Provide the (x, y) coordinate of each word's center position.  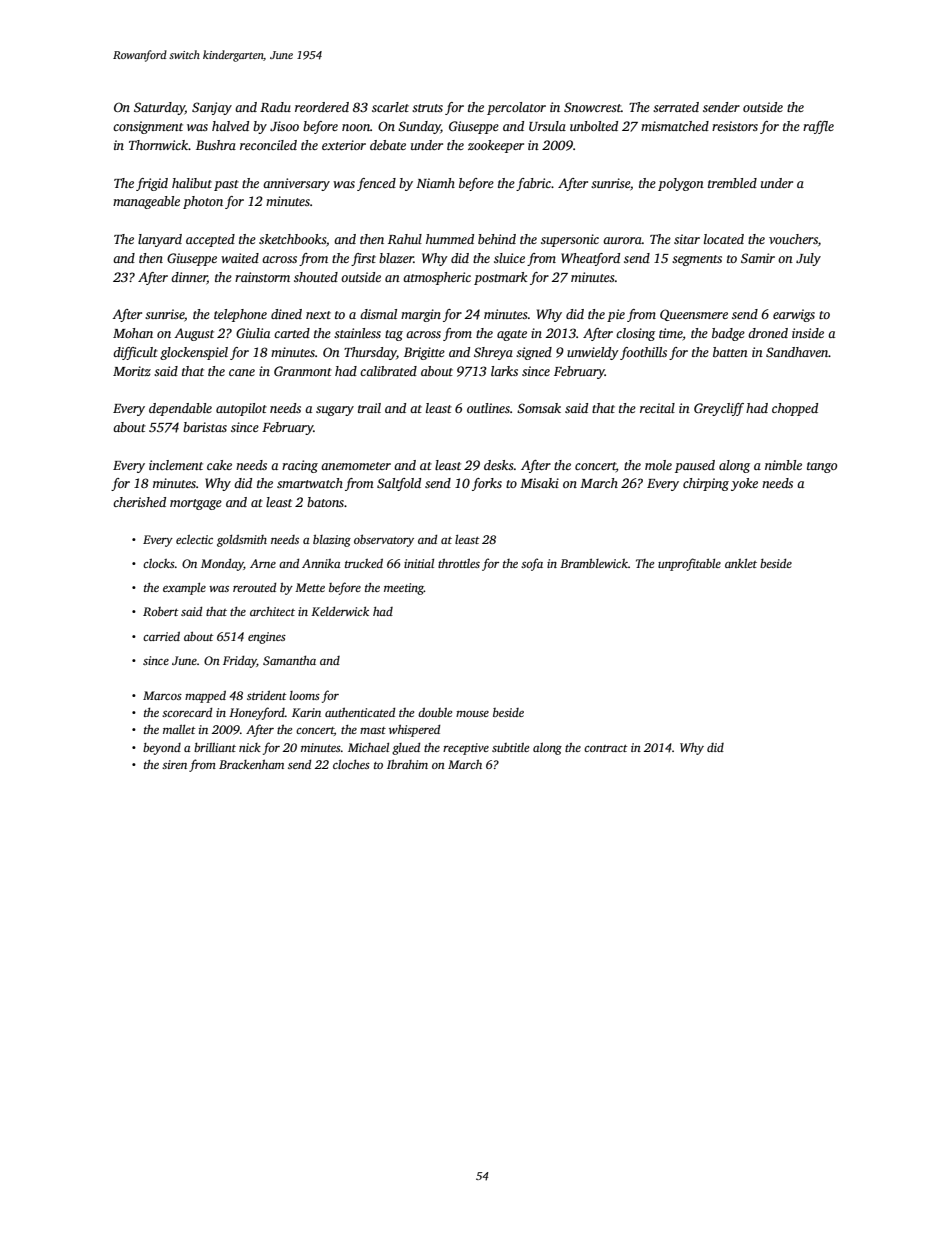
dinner (189, 278)
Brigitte (424, 353)
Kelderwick (340, 611)
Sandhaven (797, 352)
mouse (472, 714)
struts (427, 108)
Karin (306, 712)
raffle (818, 127)
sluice (509, 258)
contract (606, 748)
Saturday (159, 108)
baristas (205, 427)
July (808, 259)
